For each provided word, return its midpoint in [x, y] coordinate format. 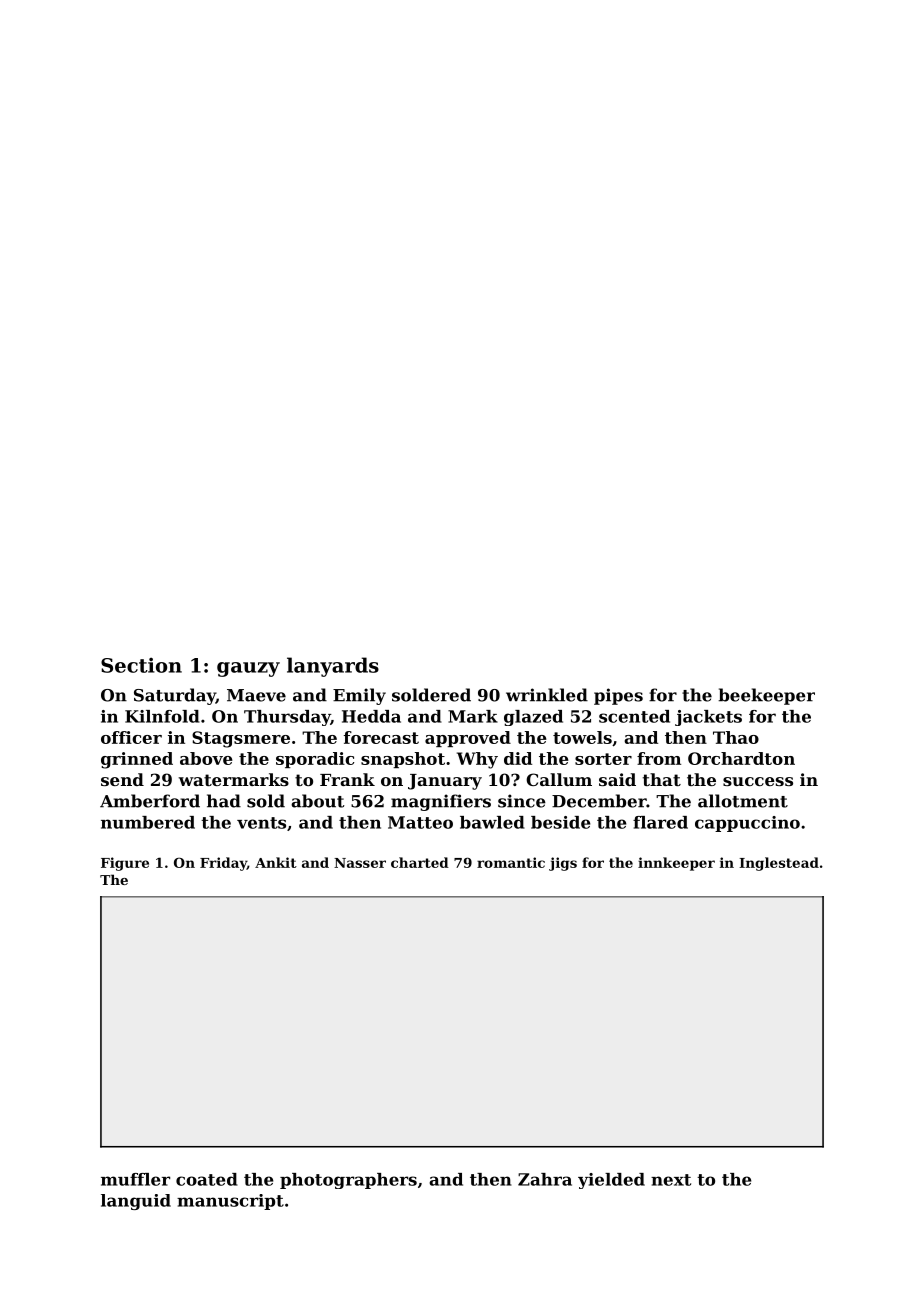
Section [141, 665]
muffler [135, 1179]
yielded [611, 1181]
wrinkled [547, 695]
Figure [125, 864]
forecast [381, 737]
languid [136, 1202]
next [671, 1180]
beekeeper [766, 696]
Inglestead [779, 864]
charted [420, 862]
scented [634, 716]
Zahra [545, 1179]
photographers [348, 1181]
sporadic [315, 760]
